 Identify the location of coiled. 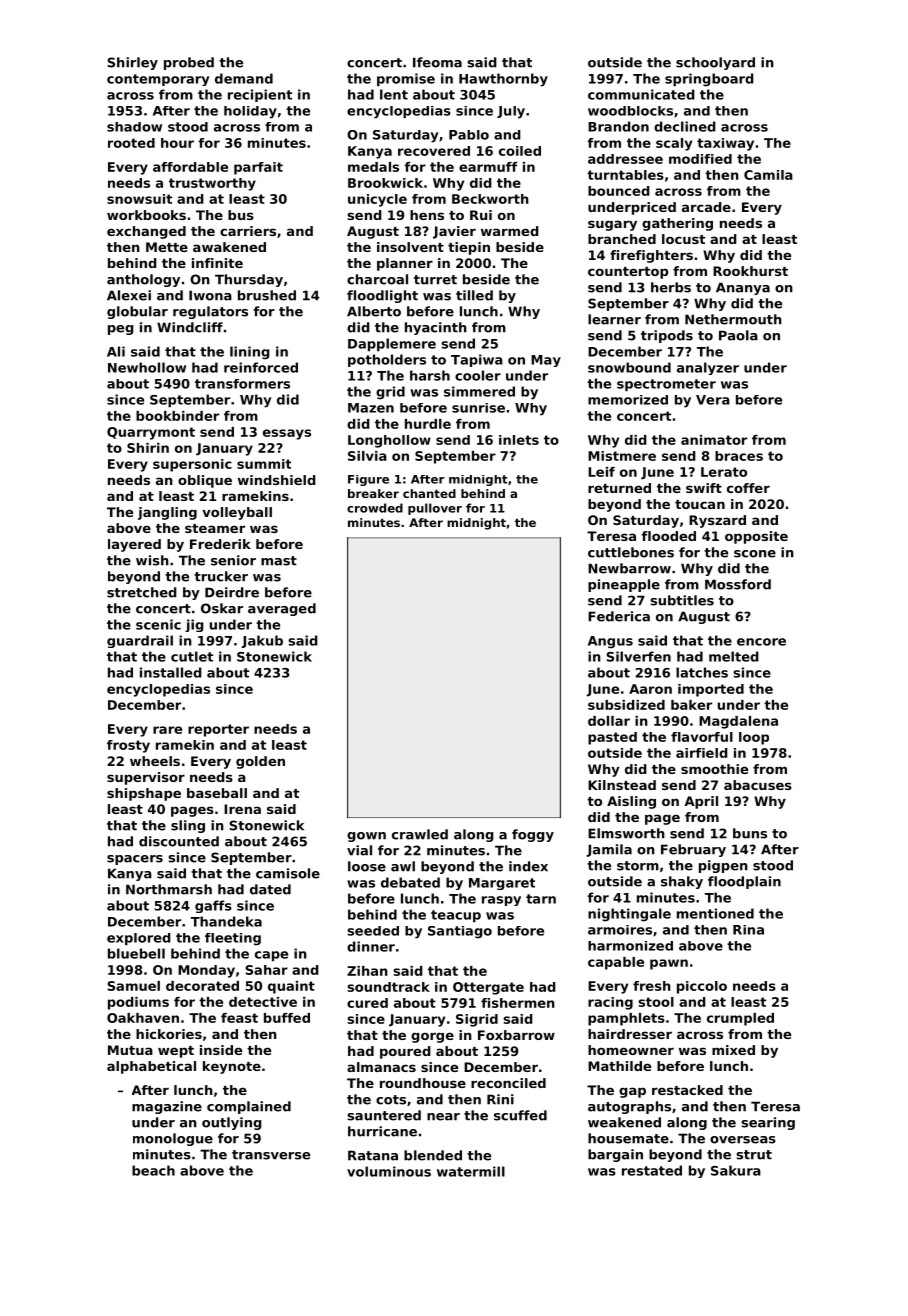
(520, 151).
